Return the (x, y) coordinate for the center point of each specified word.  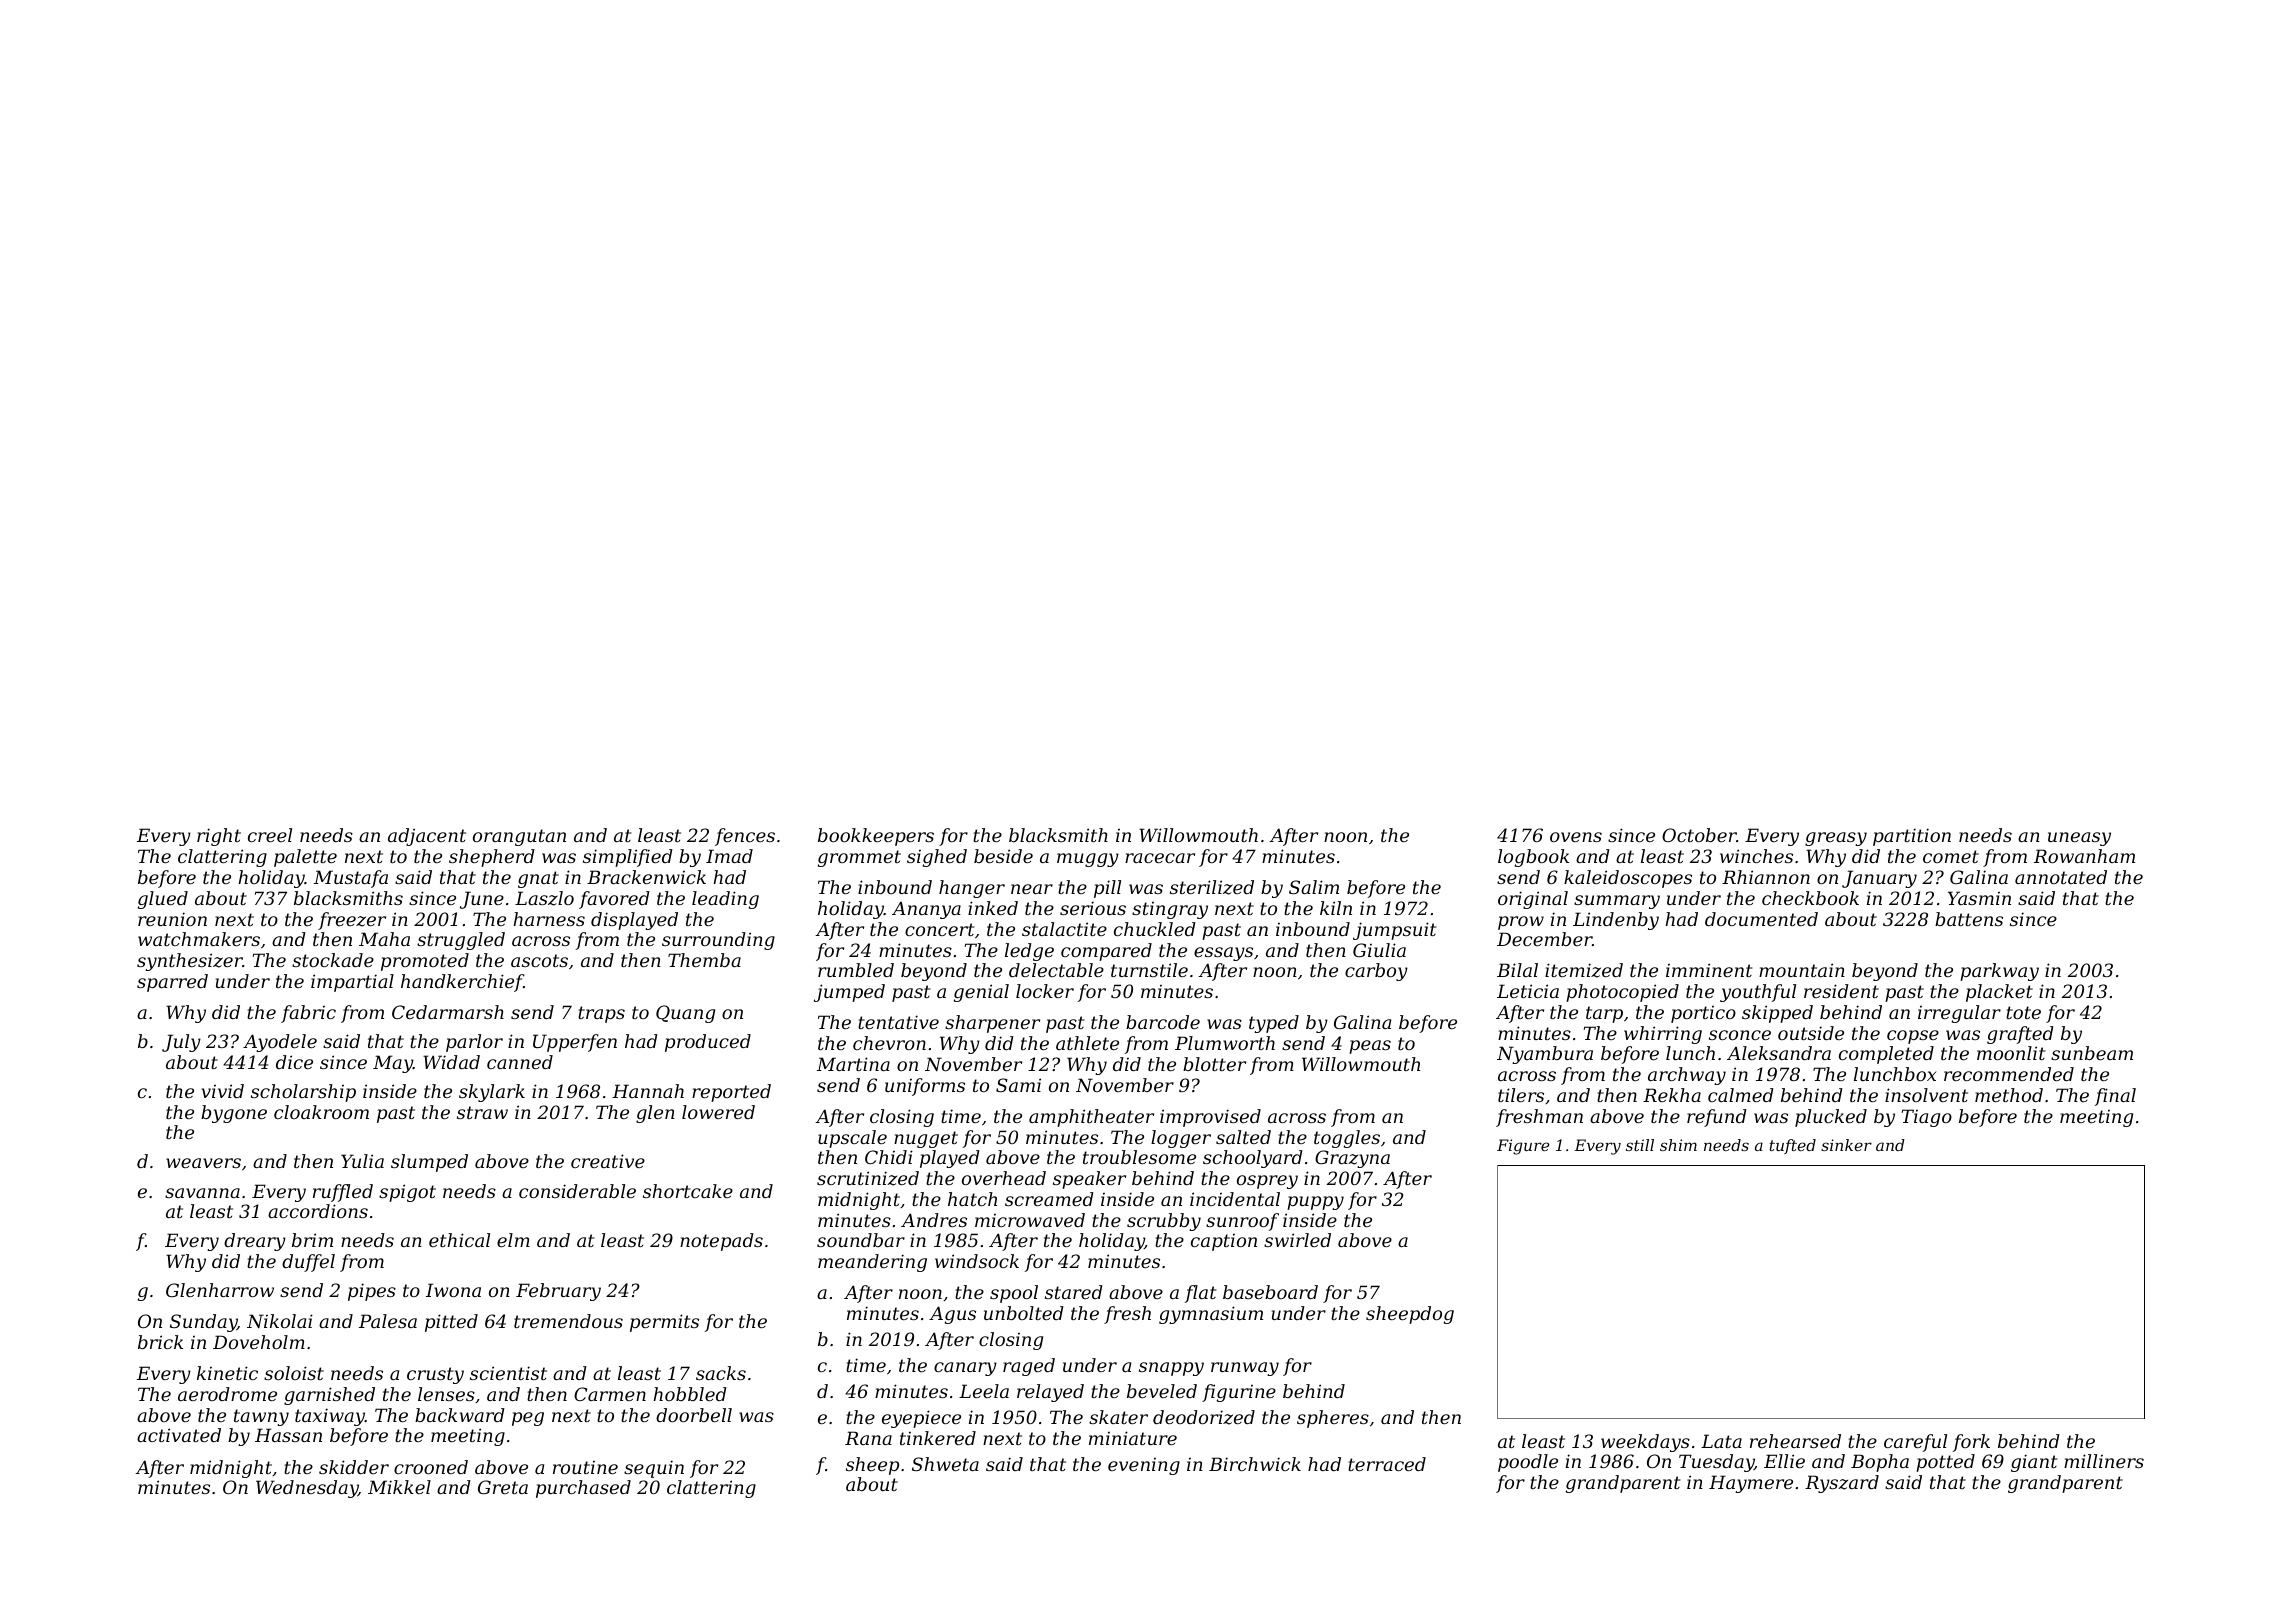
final (2115, 1097)
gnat (538, 879)
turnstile (1149, 970)
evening (1144, 1466)
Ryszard (1842, 1484)
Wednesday (307, 1489)
